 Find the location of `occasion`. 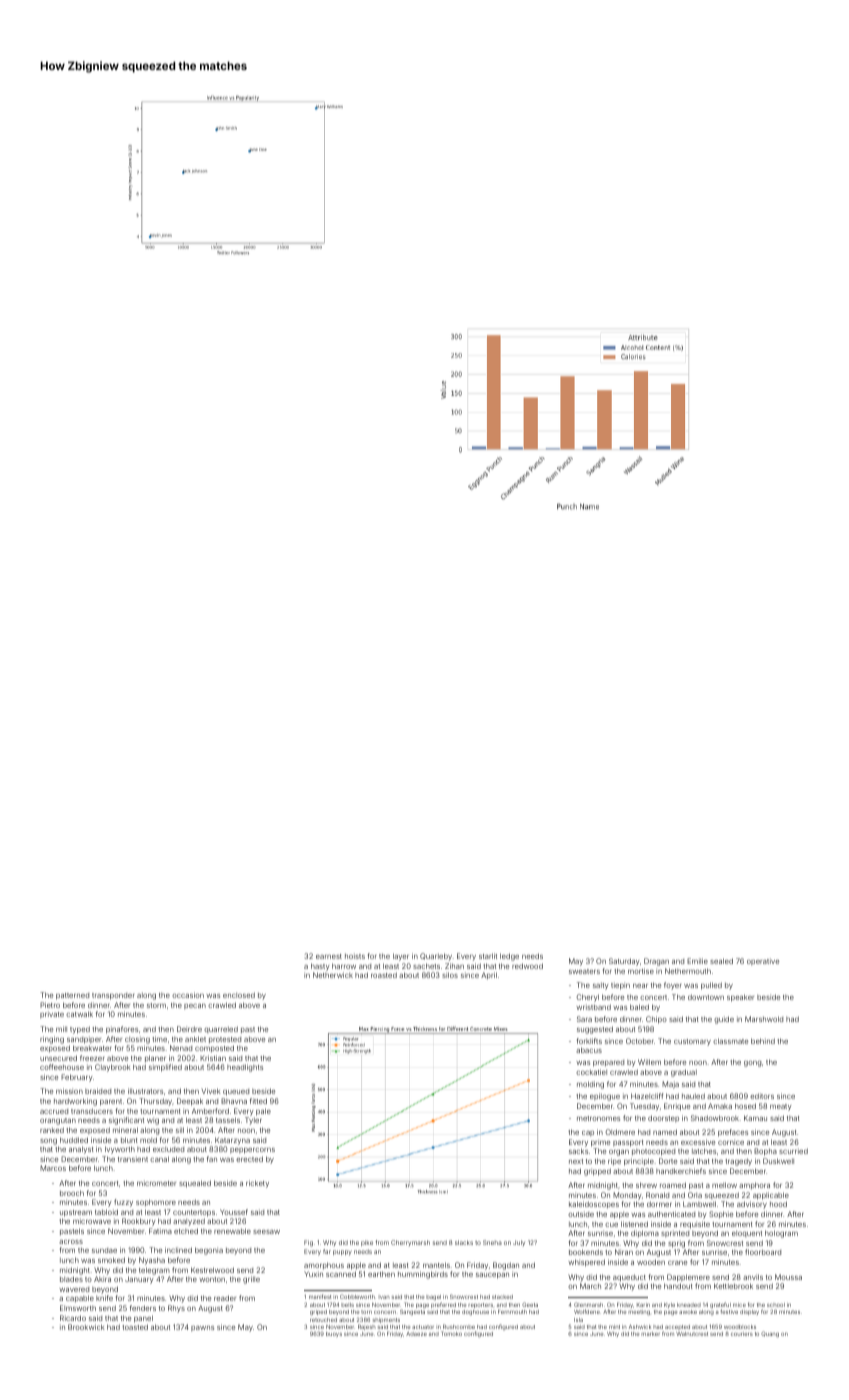

occasion is located at coordinates (188, 995).
